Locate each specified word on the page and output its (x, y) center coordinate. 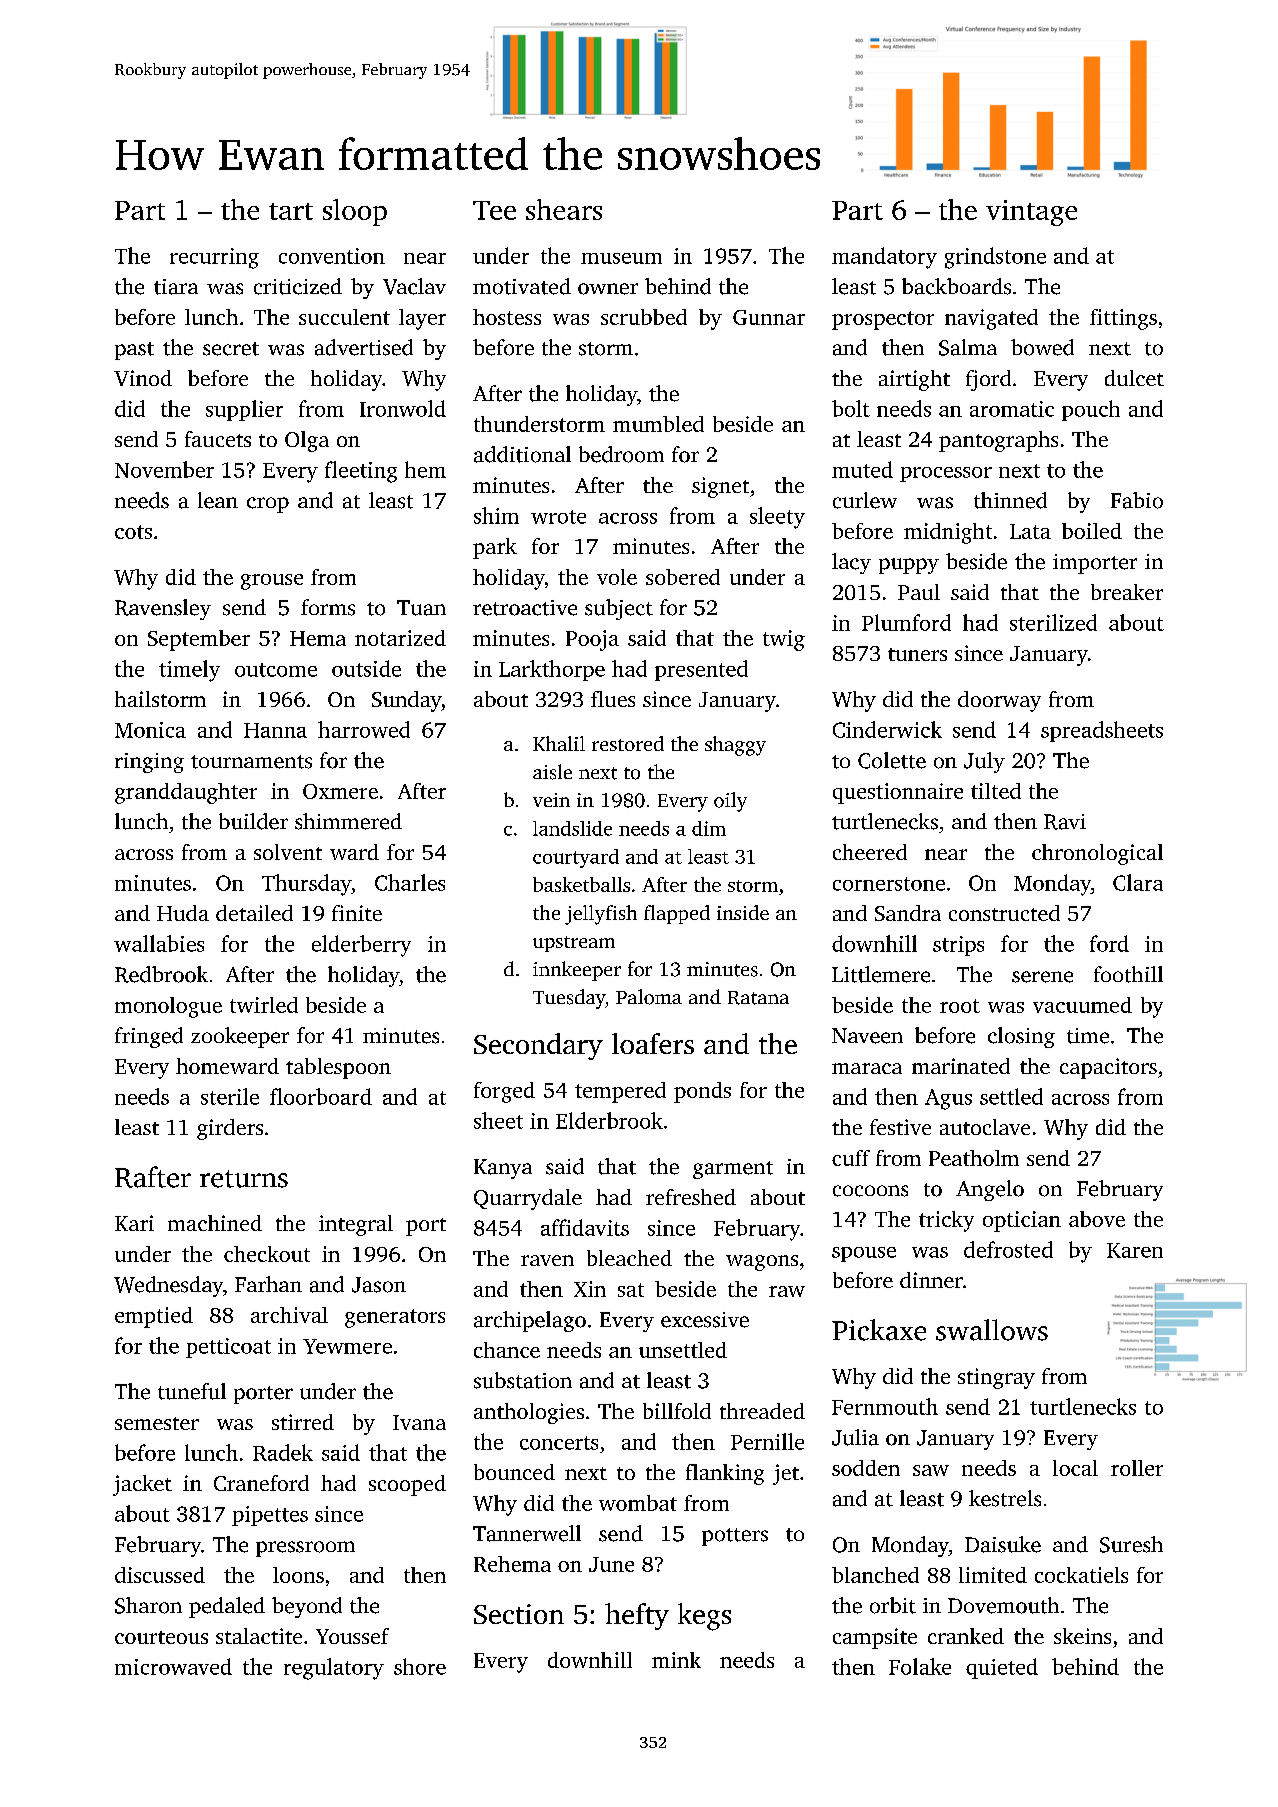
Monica (150, 730)
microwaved (173, 1666)
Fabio (1137, 500)
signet (720, 487)
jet (786, 1474)
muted (862, 469)
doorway (999, 701)
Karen (1135, 1250)
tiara (176, 287)
